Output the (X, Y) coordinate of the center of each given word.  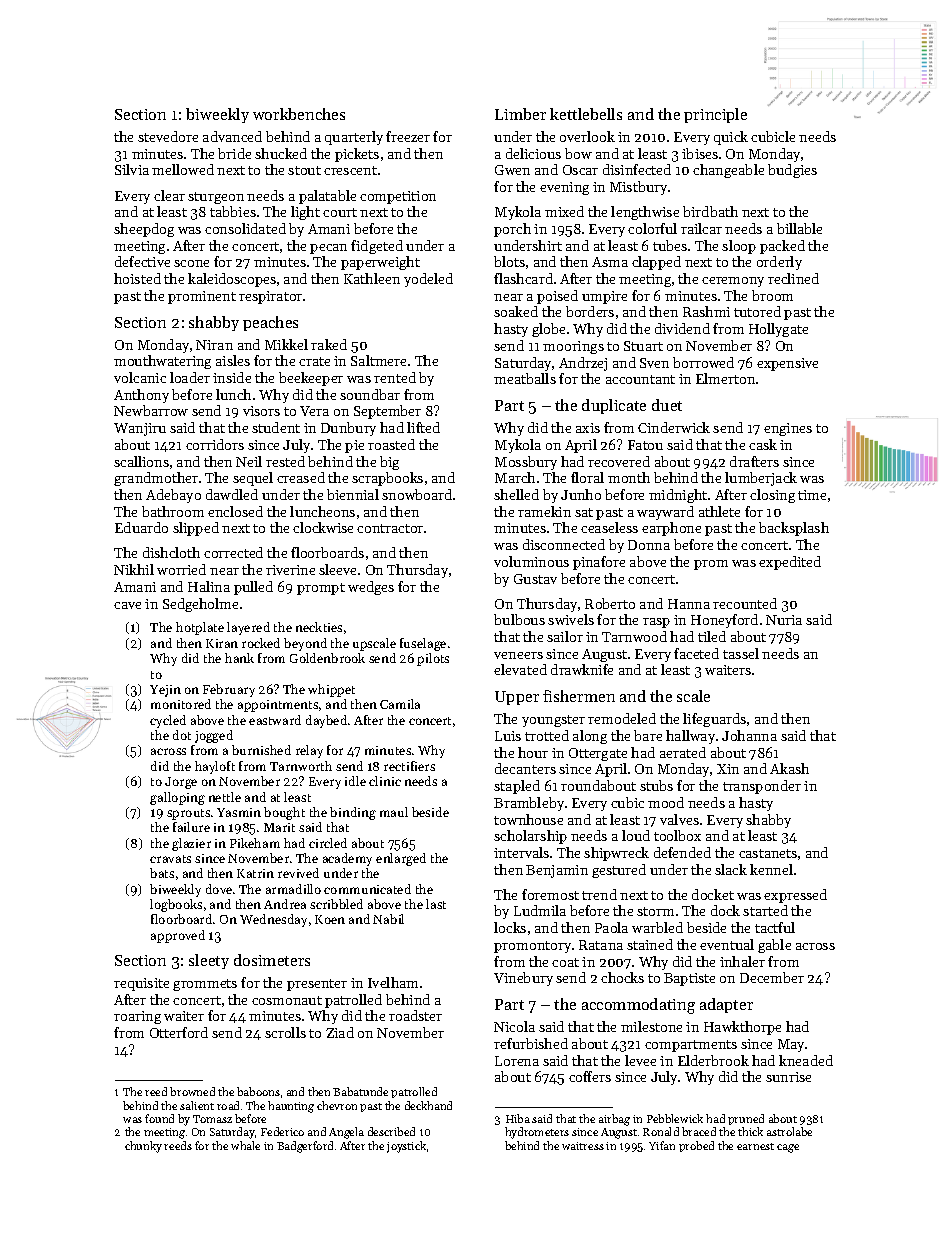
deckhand (428, 1105)
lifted (423, 427)
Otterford (179, 1032)
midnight (678, 496)
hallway (690, 737)
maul (394, 812)
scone (191, 263)
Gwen (512, 170)
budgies (792, 171)
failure (191, 827)
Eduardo (141, 527)
